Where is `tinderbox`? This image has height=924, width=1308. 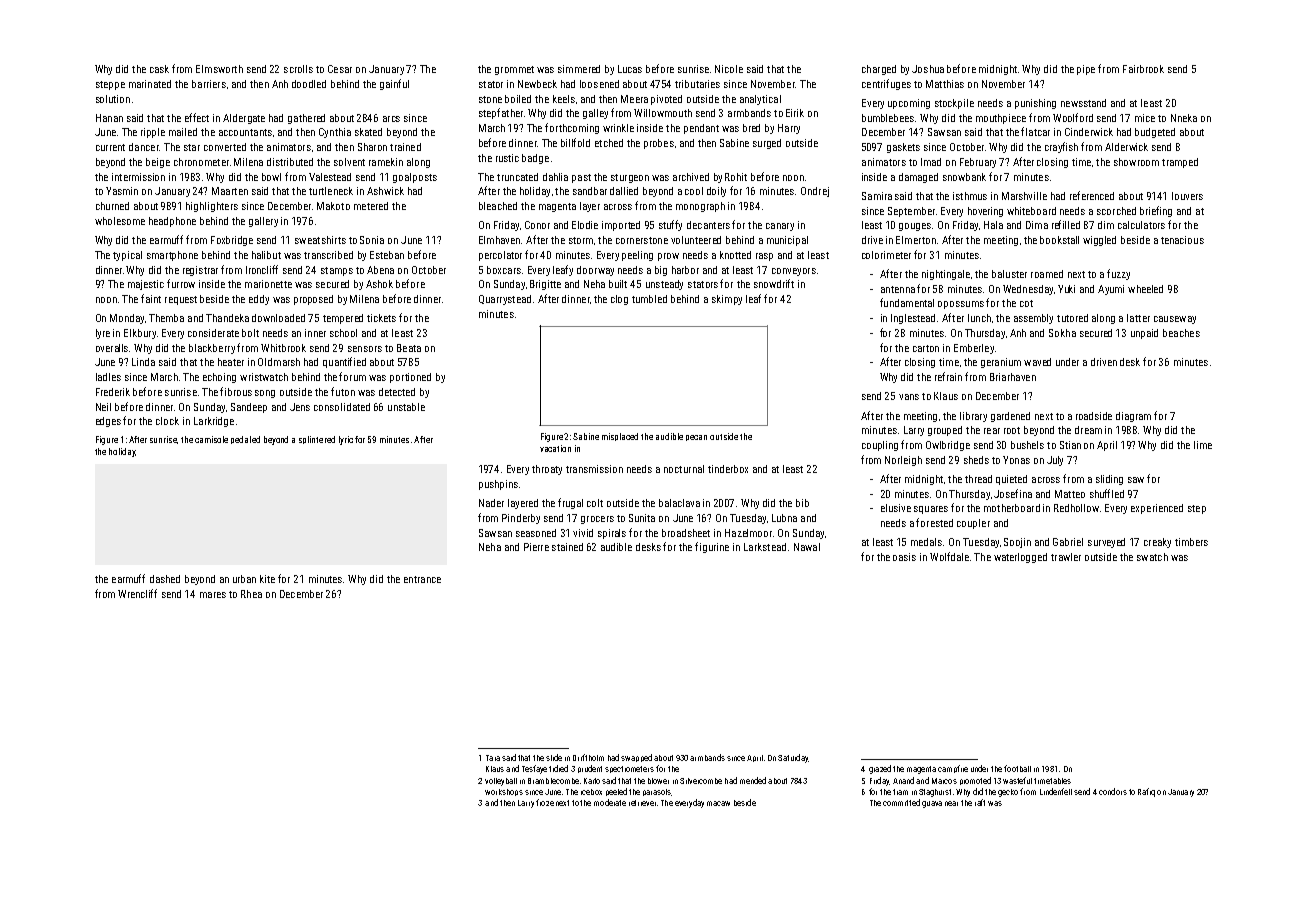
tinderbox is located at coordinates (728, 469).
